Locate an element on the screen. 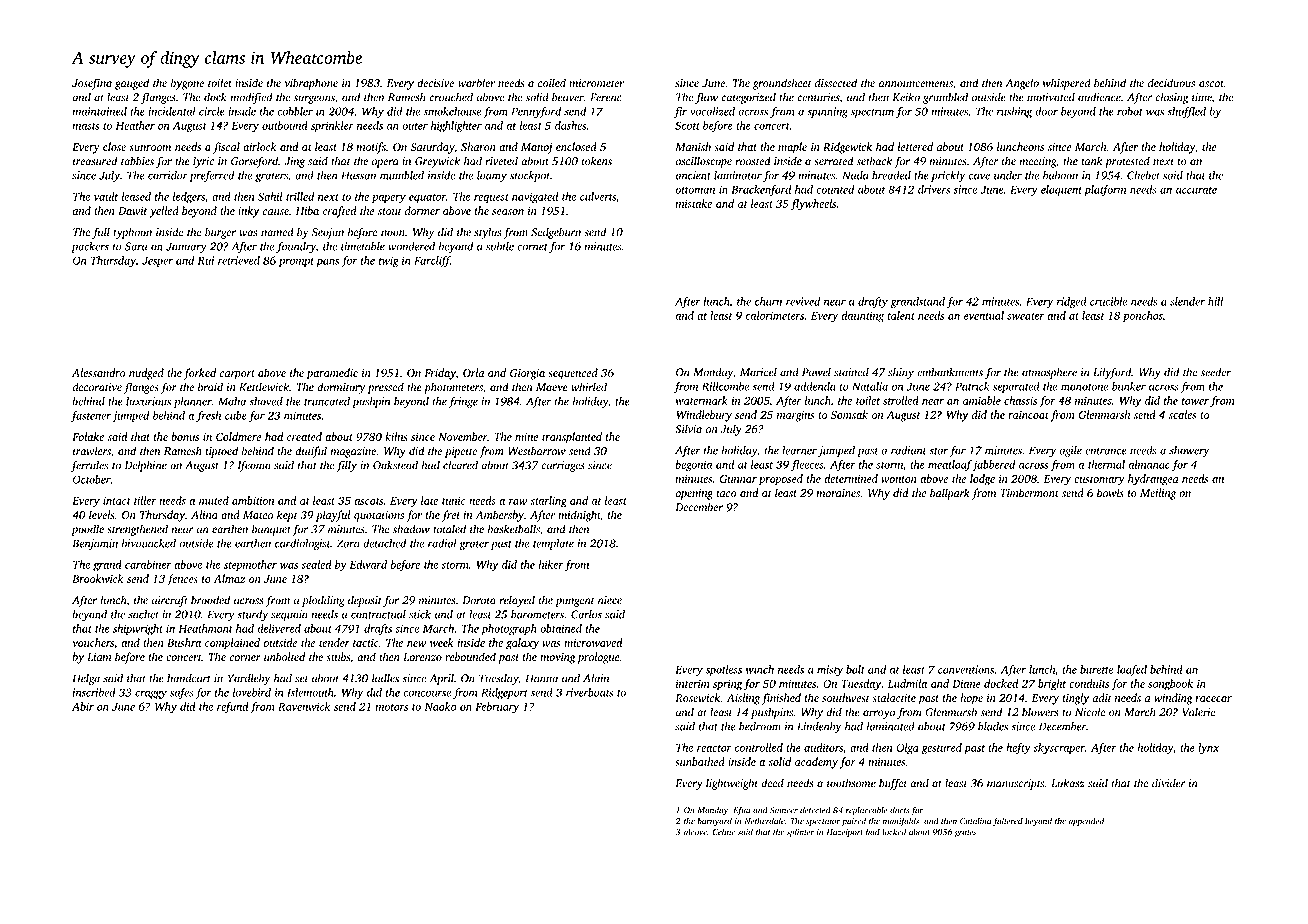 The height and width of the screenshot is (924, 1308). gauged is located at coordinates (132, 84).
